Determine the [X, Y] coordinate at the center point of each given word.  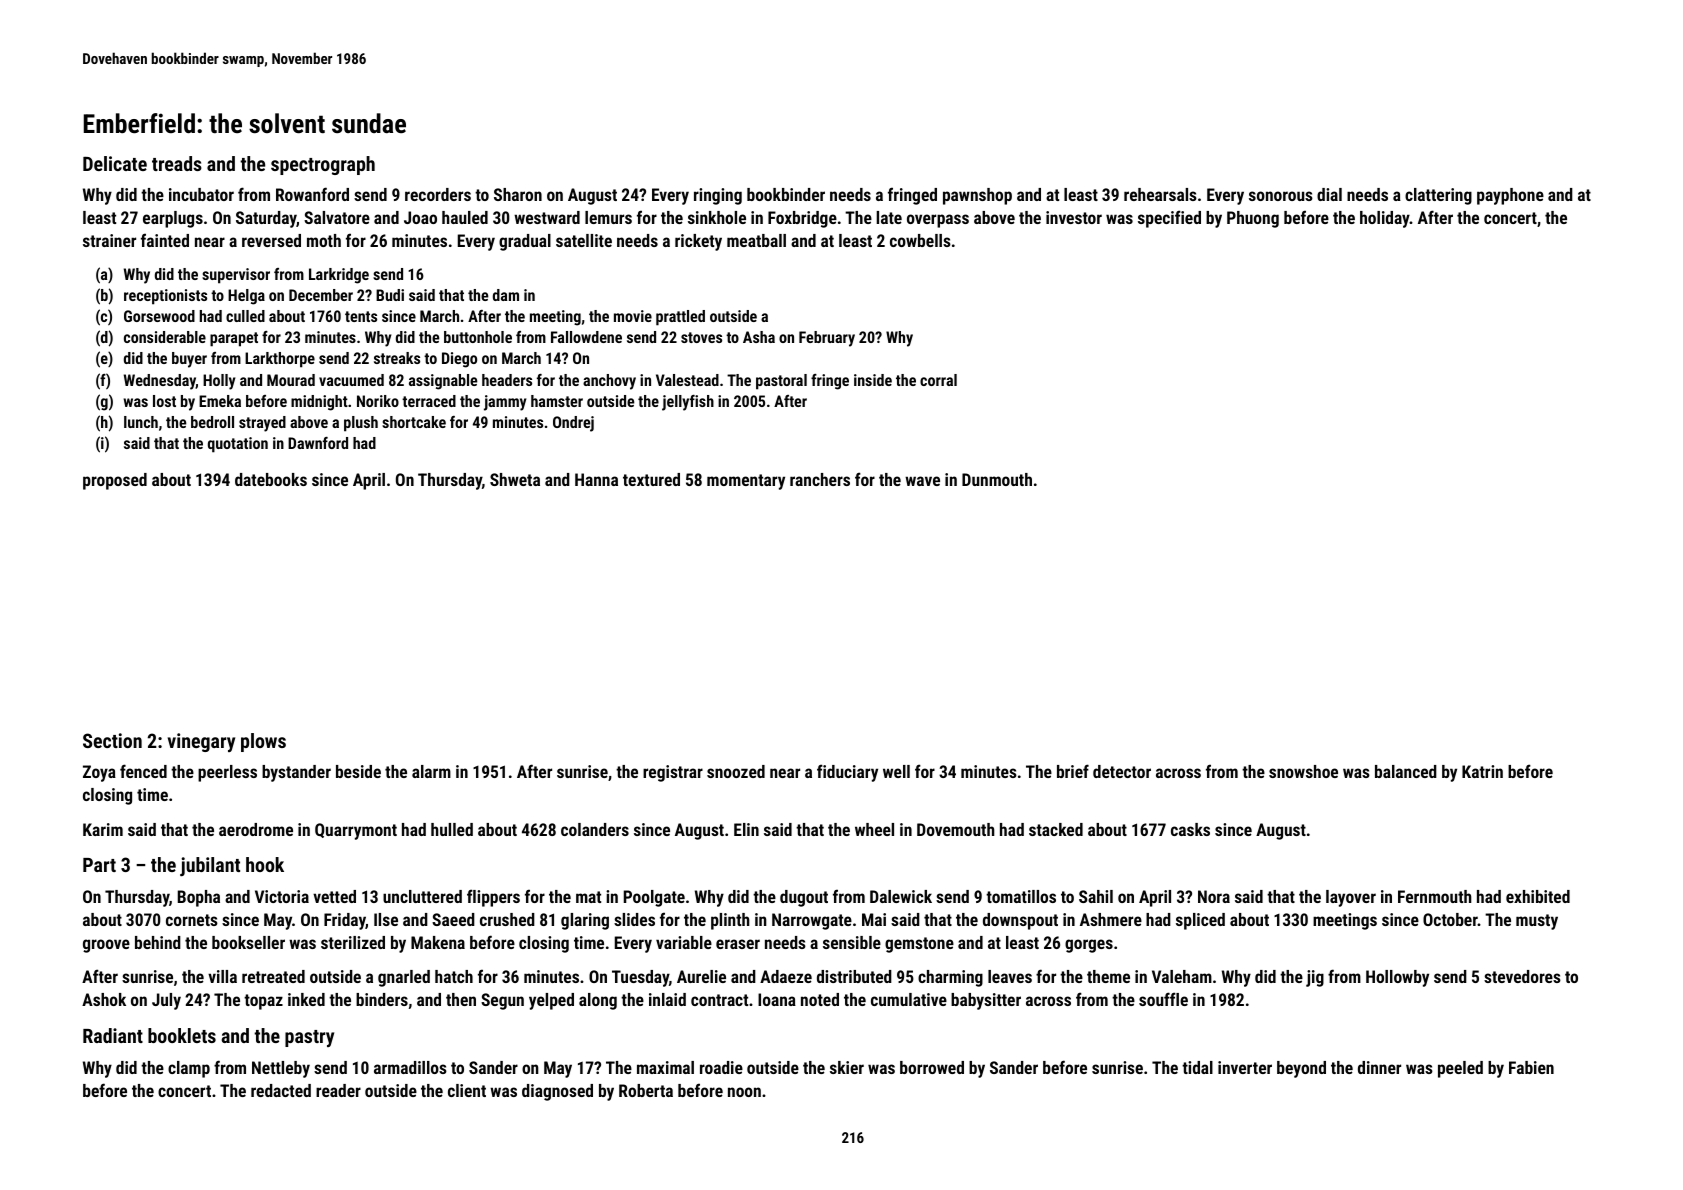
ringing [718, 196]
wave [922, 481]
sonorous [1281, 196]
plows [263, 742]
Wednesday [160, 382]
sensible [852, 942]
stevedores [1522, 976]
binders [382, 999]
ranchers [820, 479]
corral [938, 380]
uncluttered [422, 896]
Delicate [115, 163]
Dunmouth [997, 479]
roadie [721, 1067]
